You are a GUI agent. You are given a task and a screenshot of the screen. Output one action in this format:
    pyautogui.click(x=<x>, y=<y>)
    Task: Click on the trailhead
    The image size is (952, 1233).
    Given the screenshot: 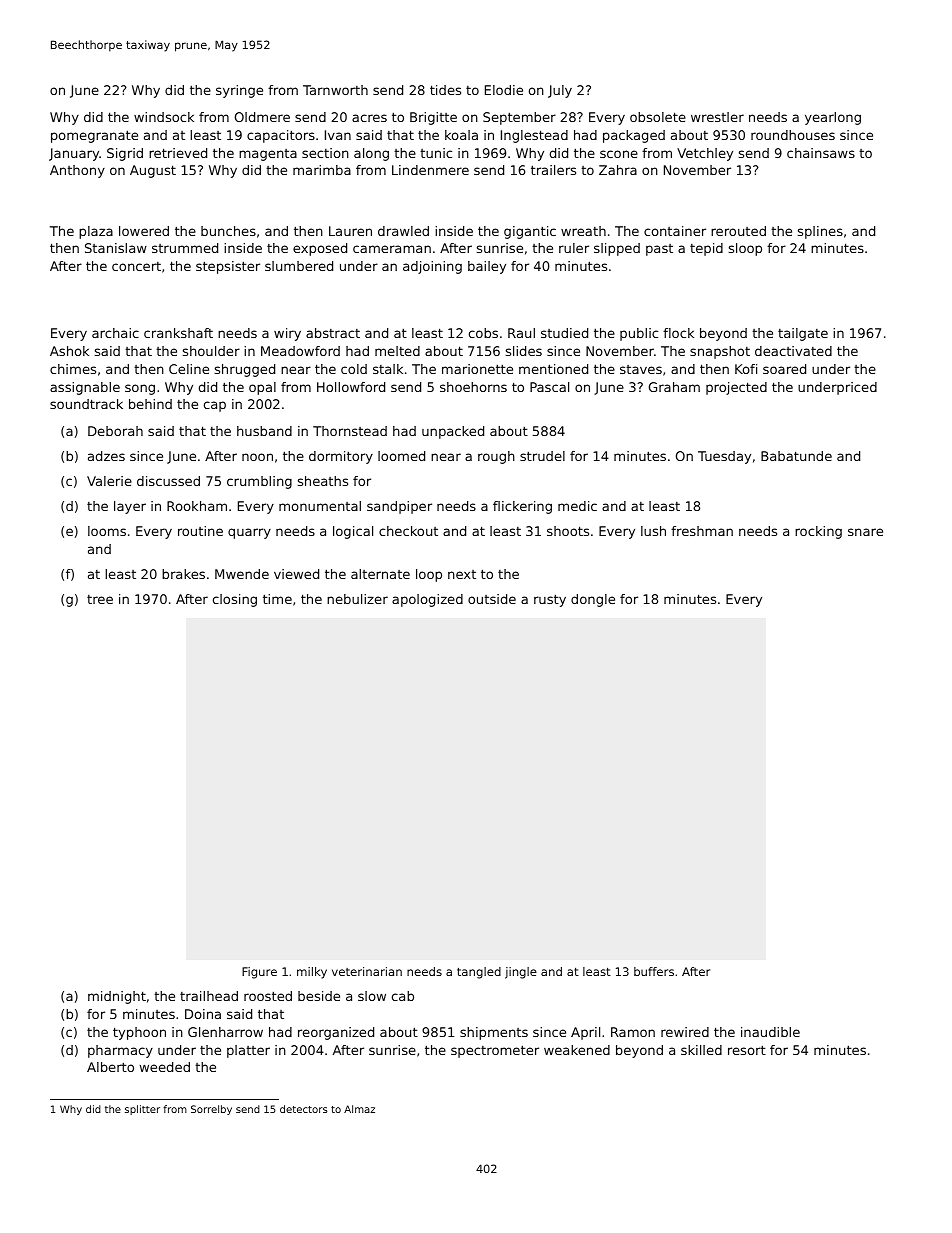 What is the action you would take?
    pyautogui.click(x=209, y=996)
